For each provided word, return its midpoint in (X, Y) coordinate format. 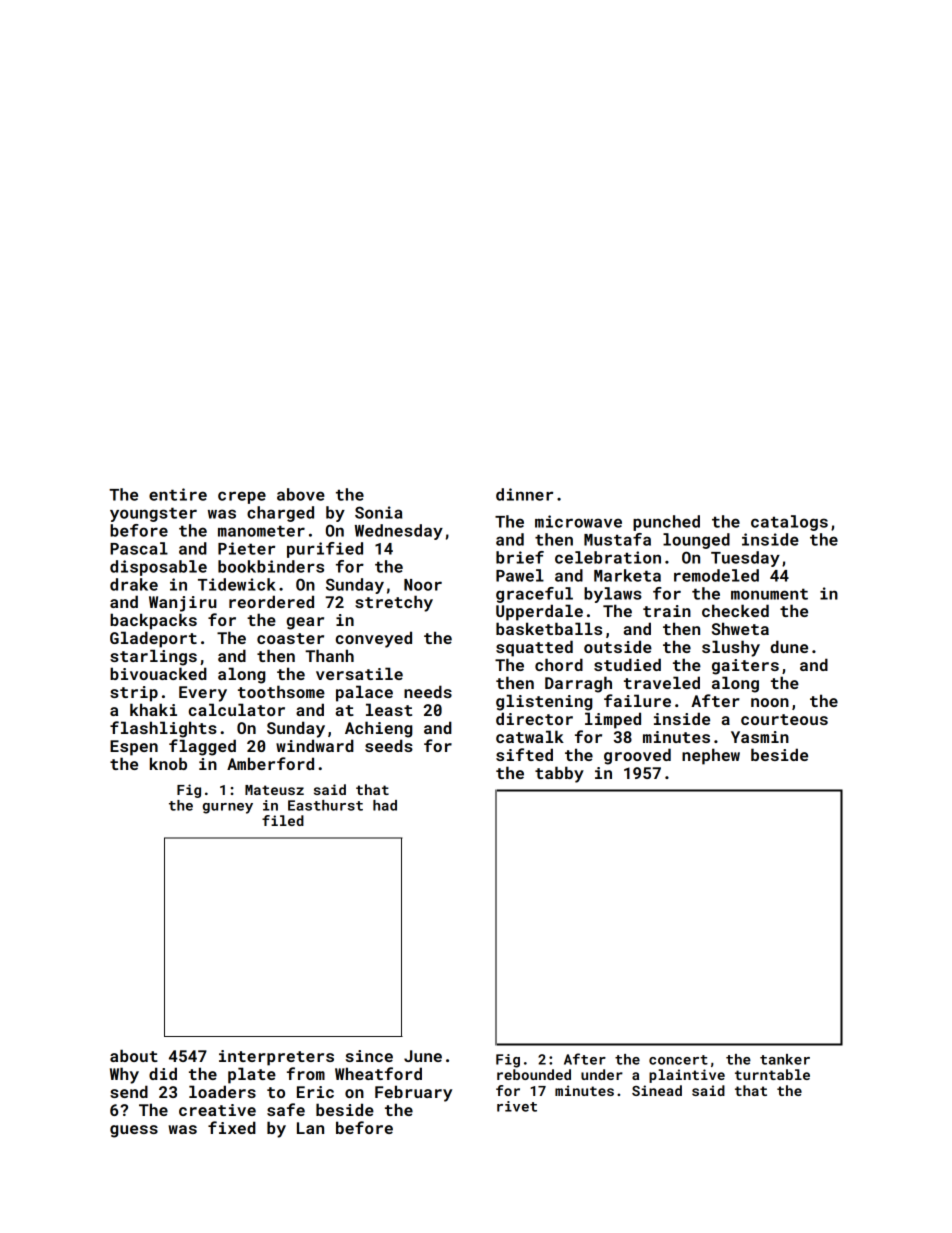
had (385, 805)
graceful (534, 595)
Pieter (246, 548)
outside (618, 646)
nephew (711, 756)
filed (283, 820)
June (423, 1056)
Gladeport (153, 639)
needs (428, 691)
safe (286, 1109)
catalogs (789, 523)
